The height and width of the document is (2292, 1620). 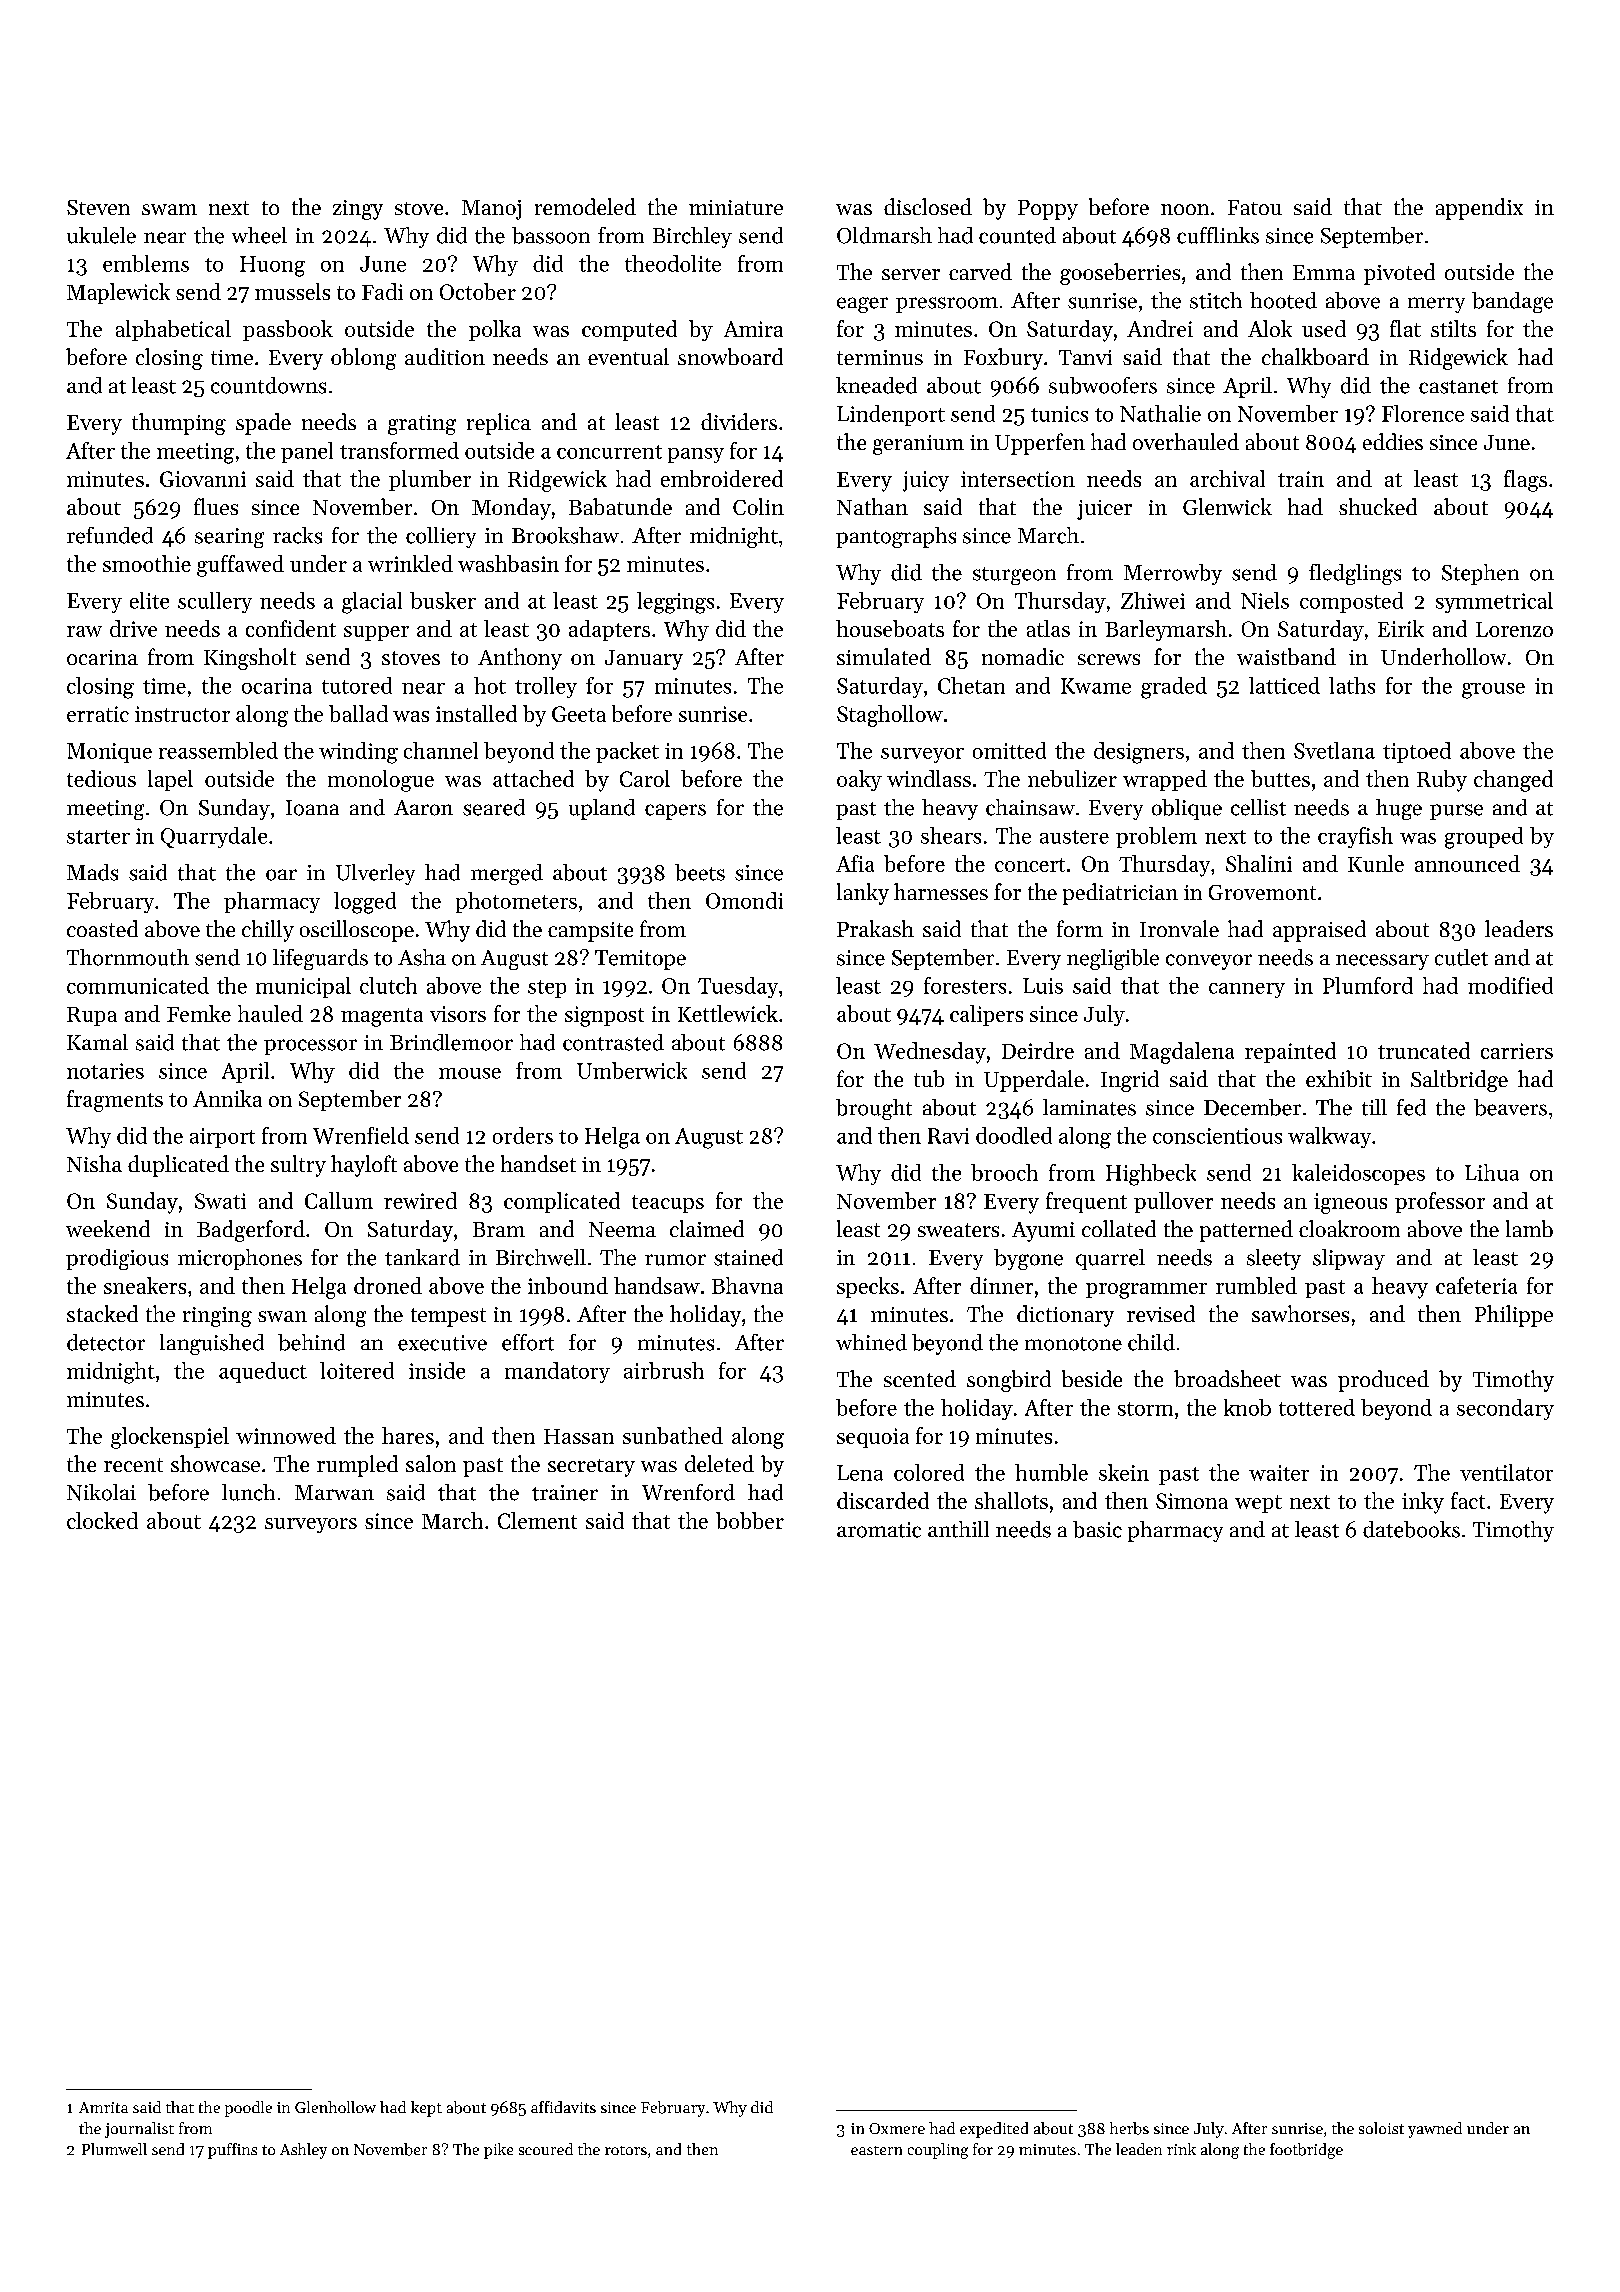 What do you see at coordinates (920, 1378) in the document?
I see `scented` at bounding box center [920, 1378].
